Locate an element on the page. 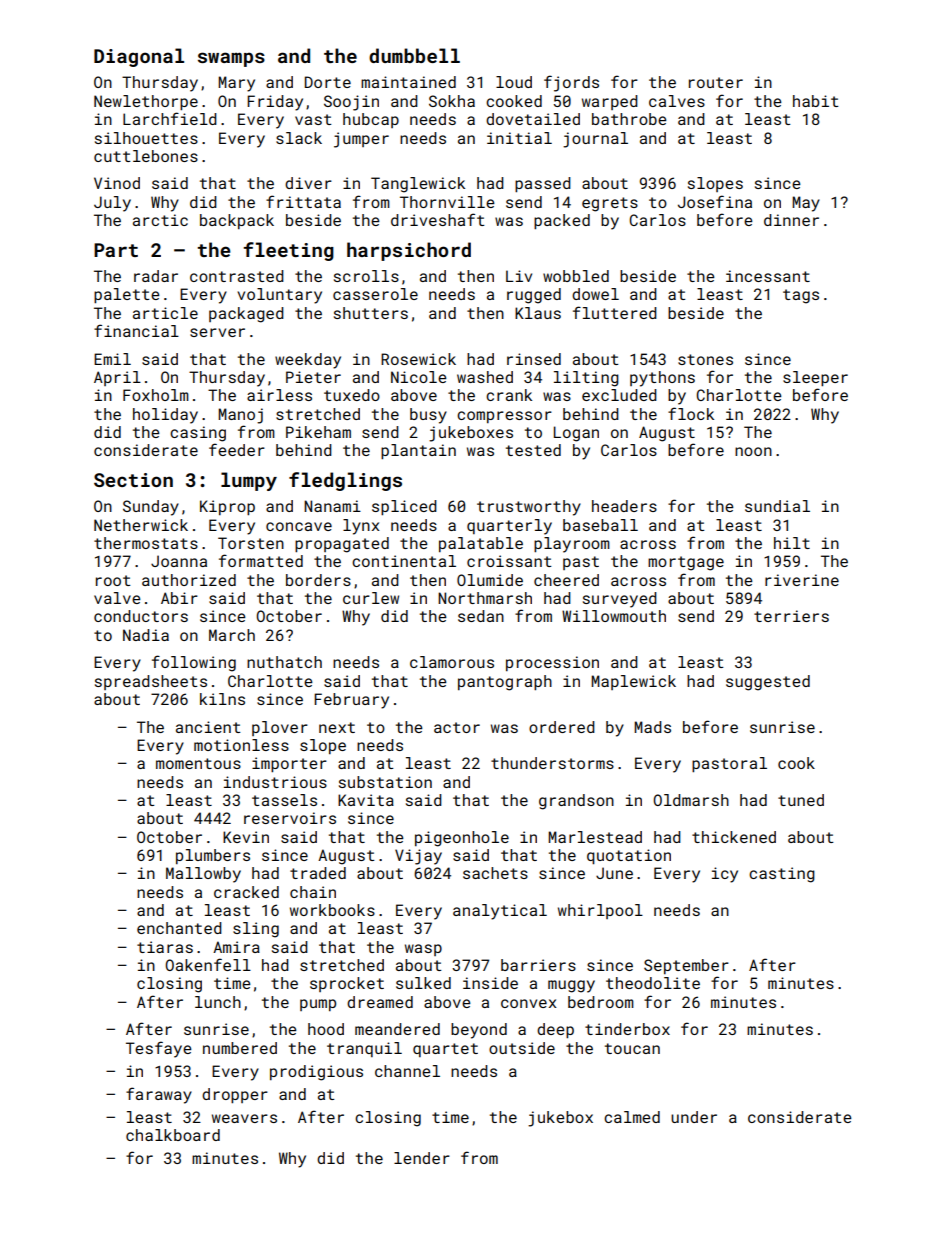  calmed is located at coordinates (632, 1117).
